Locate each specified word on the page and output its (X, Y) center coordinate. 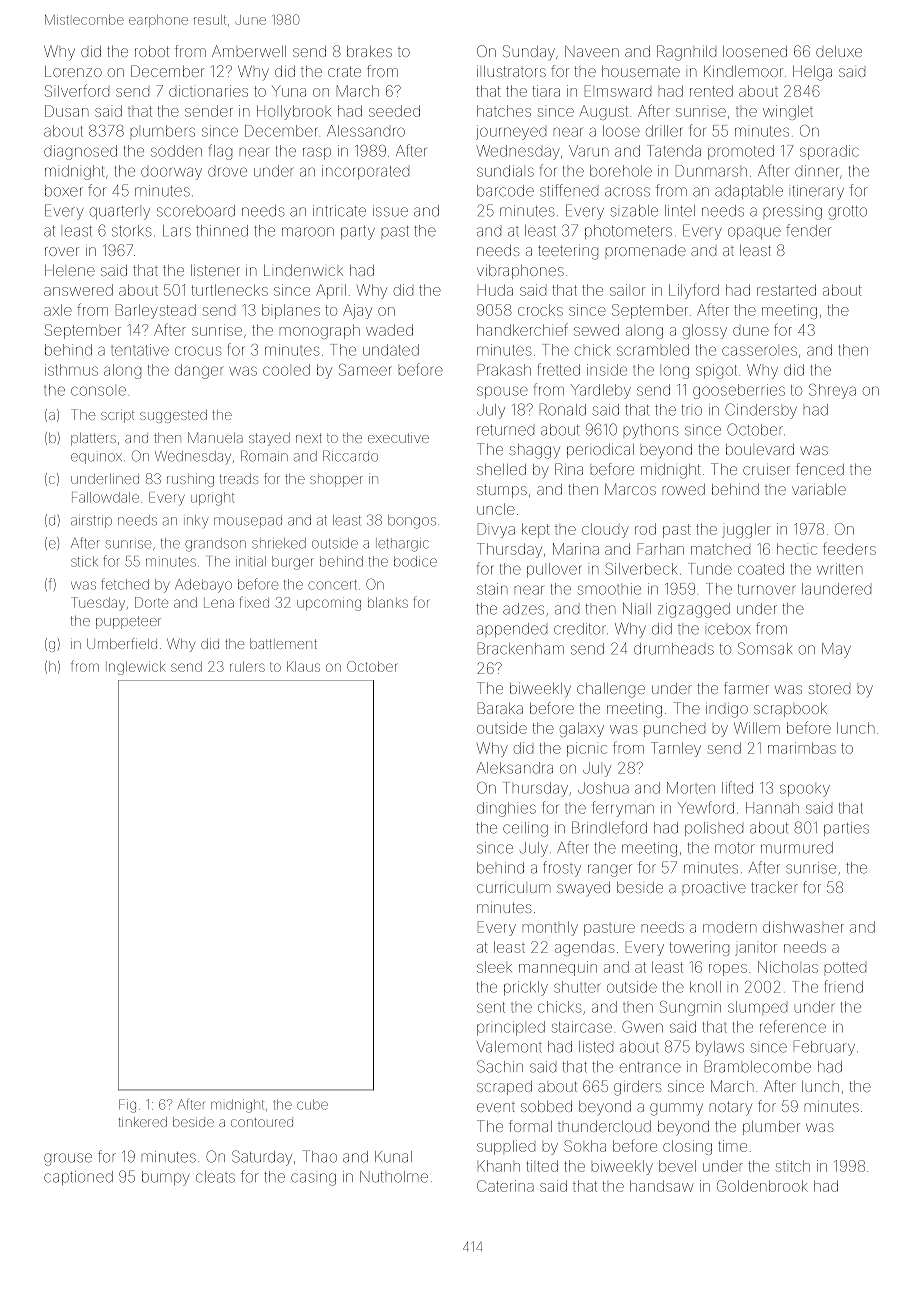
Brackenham (521, 648)
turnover (767, 589)
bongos (412, 522)
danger (199, 371)
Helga (812, 73)
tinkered (142, 1122)
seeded (394, 111)
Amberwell (249, 51)
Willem (757, 728)
